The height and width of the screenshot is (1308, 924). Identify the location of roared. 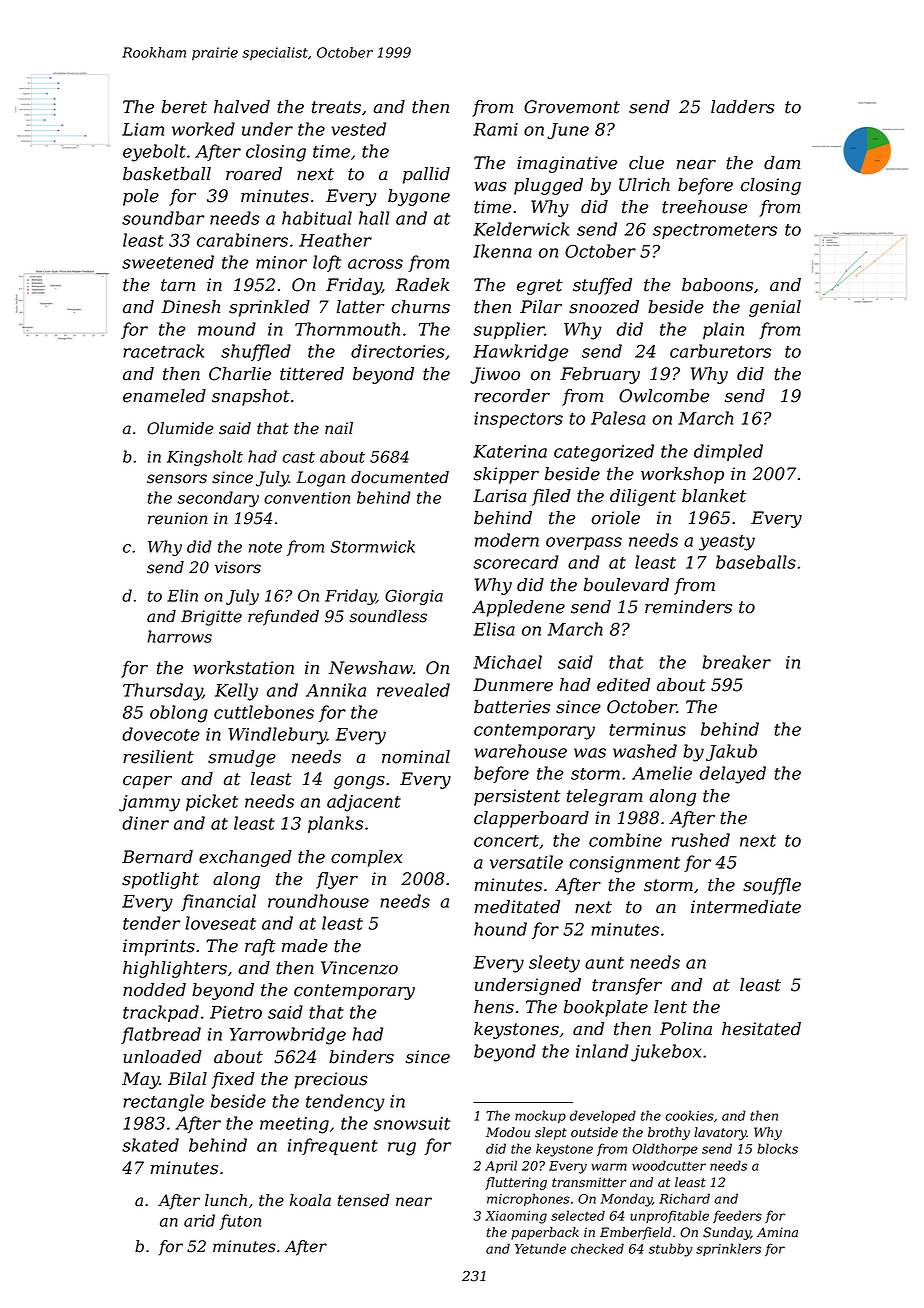
(254, 174).
